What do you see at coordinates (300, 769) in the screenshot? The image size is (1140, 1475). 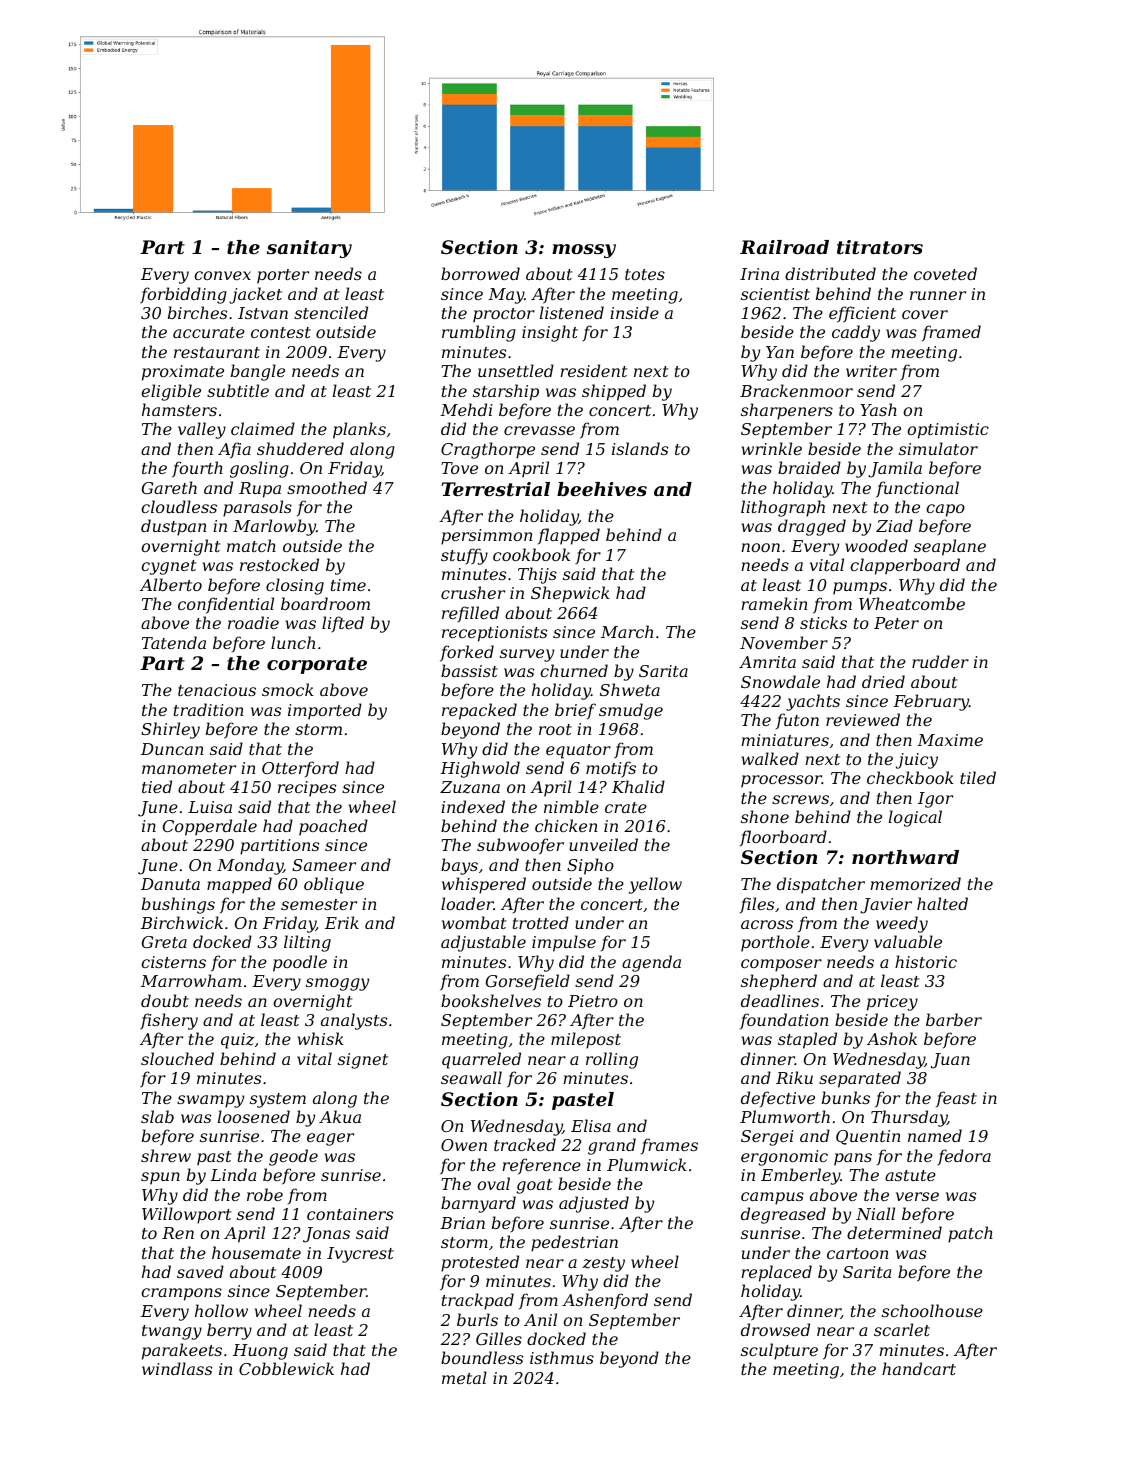 I see `Otterford` at bounding box center [300, 769].
